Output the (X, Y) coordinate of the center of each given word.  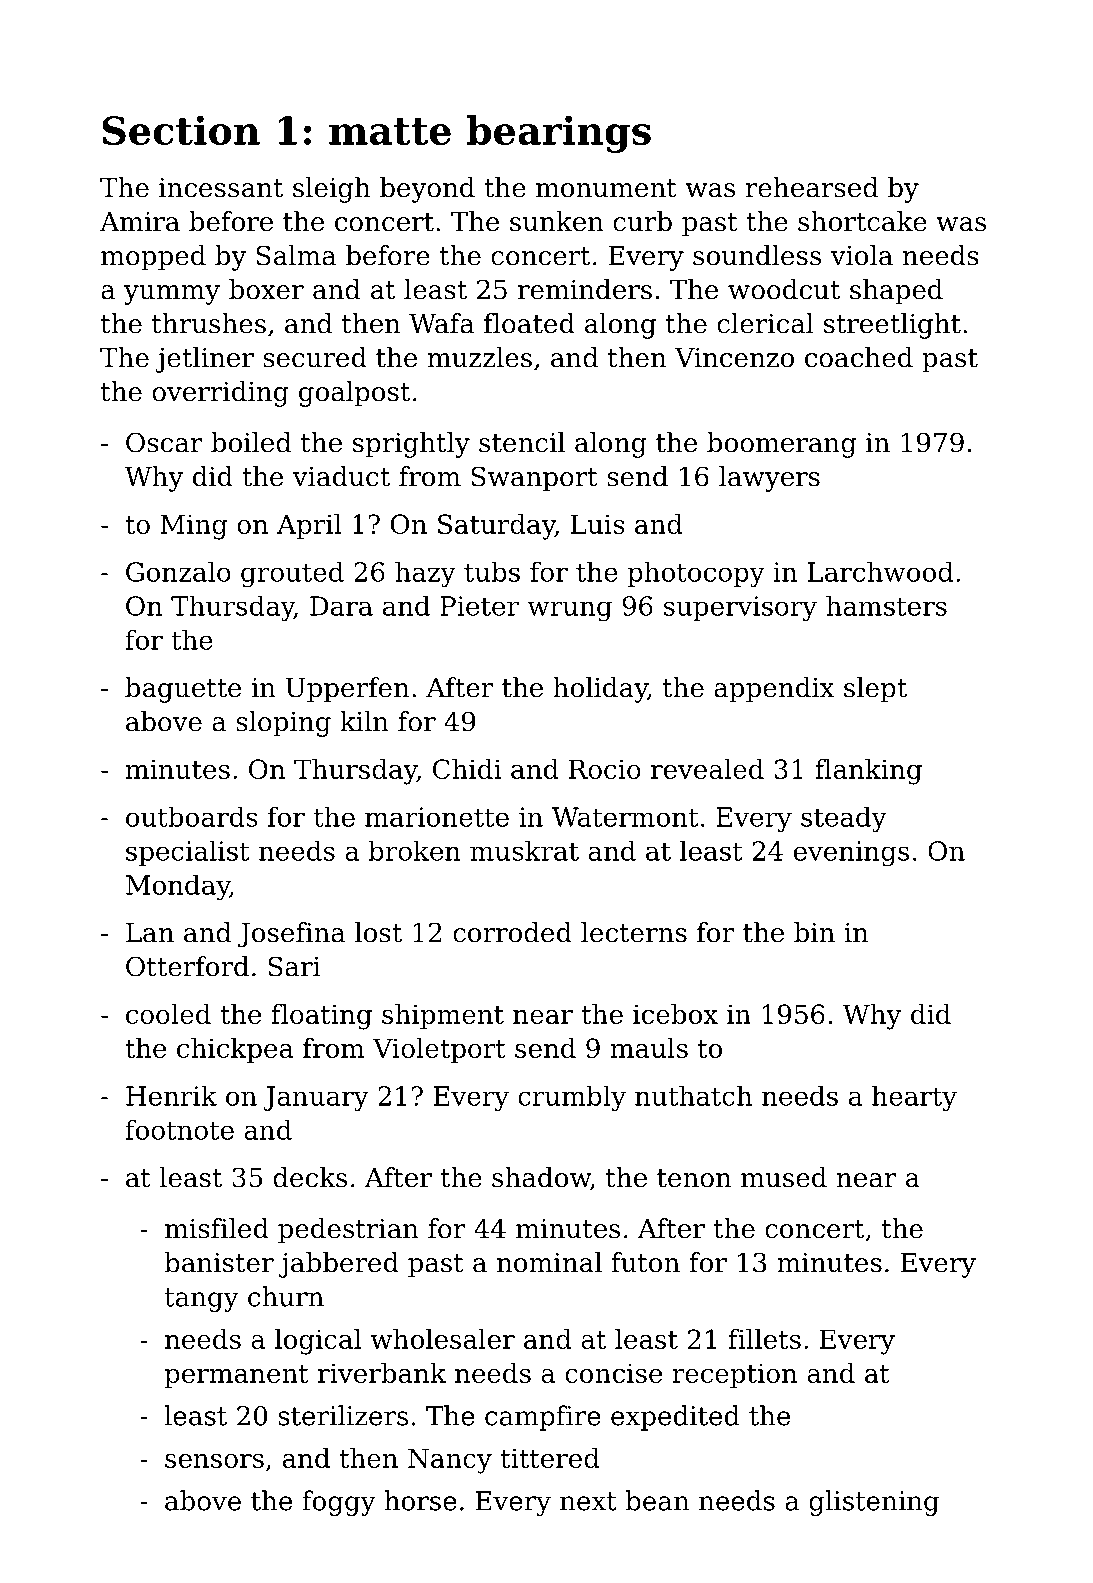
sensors (214, 1461)
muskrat (524, 850)
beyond (427, 190)
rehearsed (812, 187)
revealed (707, 769)
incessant (221, 188)
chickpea (235, 1050)
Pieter (479, 606)
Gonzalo (178, 571)
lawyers (769, 479)
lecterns (634, 932)
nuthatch (693, 1095)
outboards (192, 816)
